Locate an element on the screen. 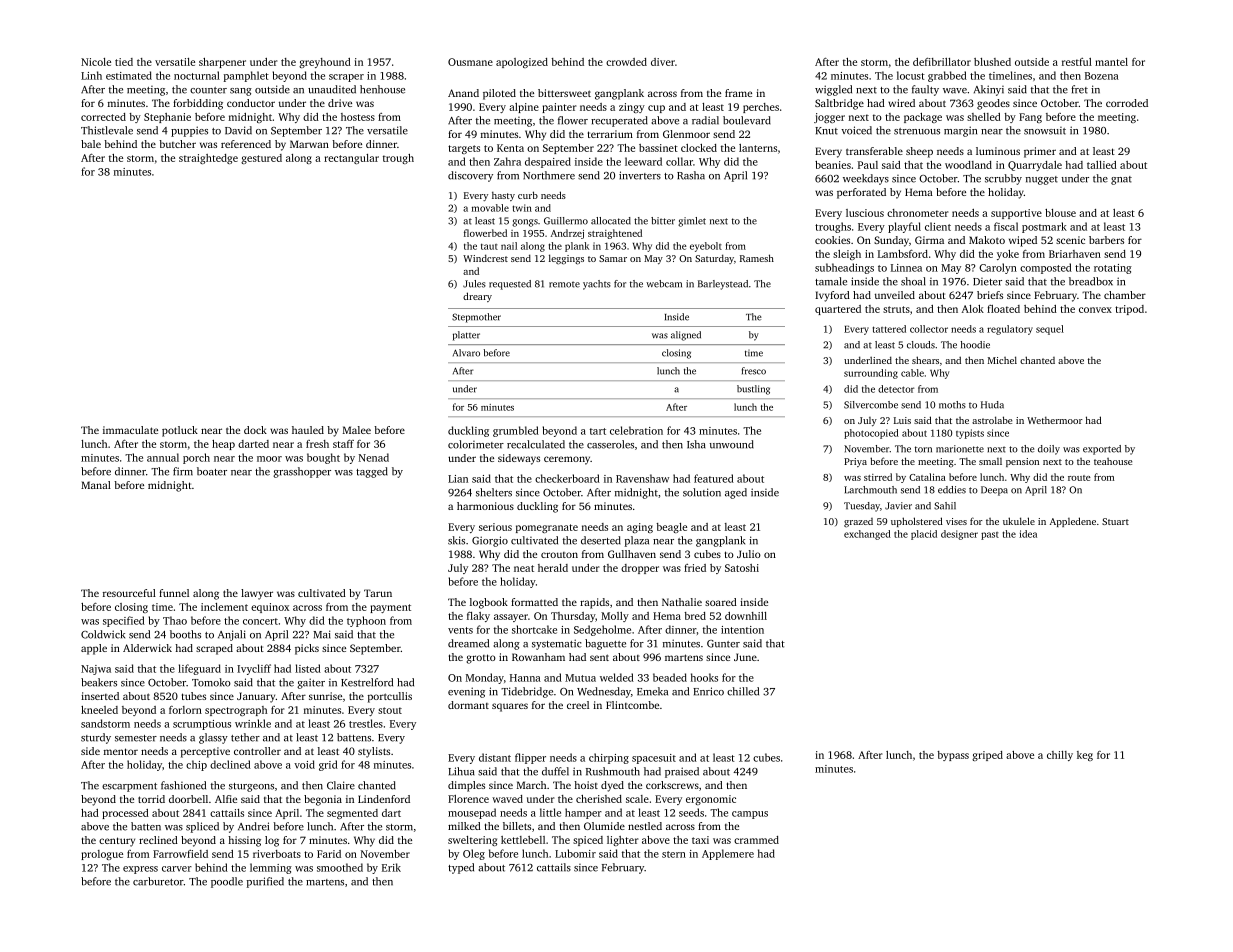 This screenshot has width=1233, height=952. Malee is located at coordinates (357, 430).
